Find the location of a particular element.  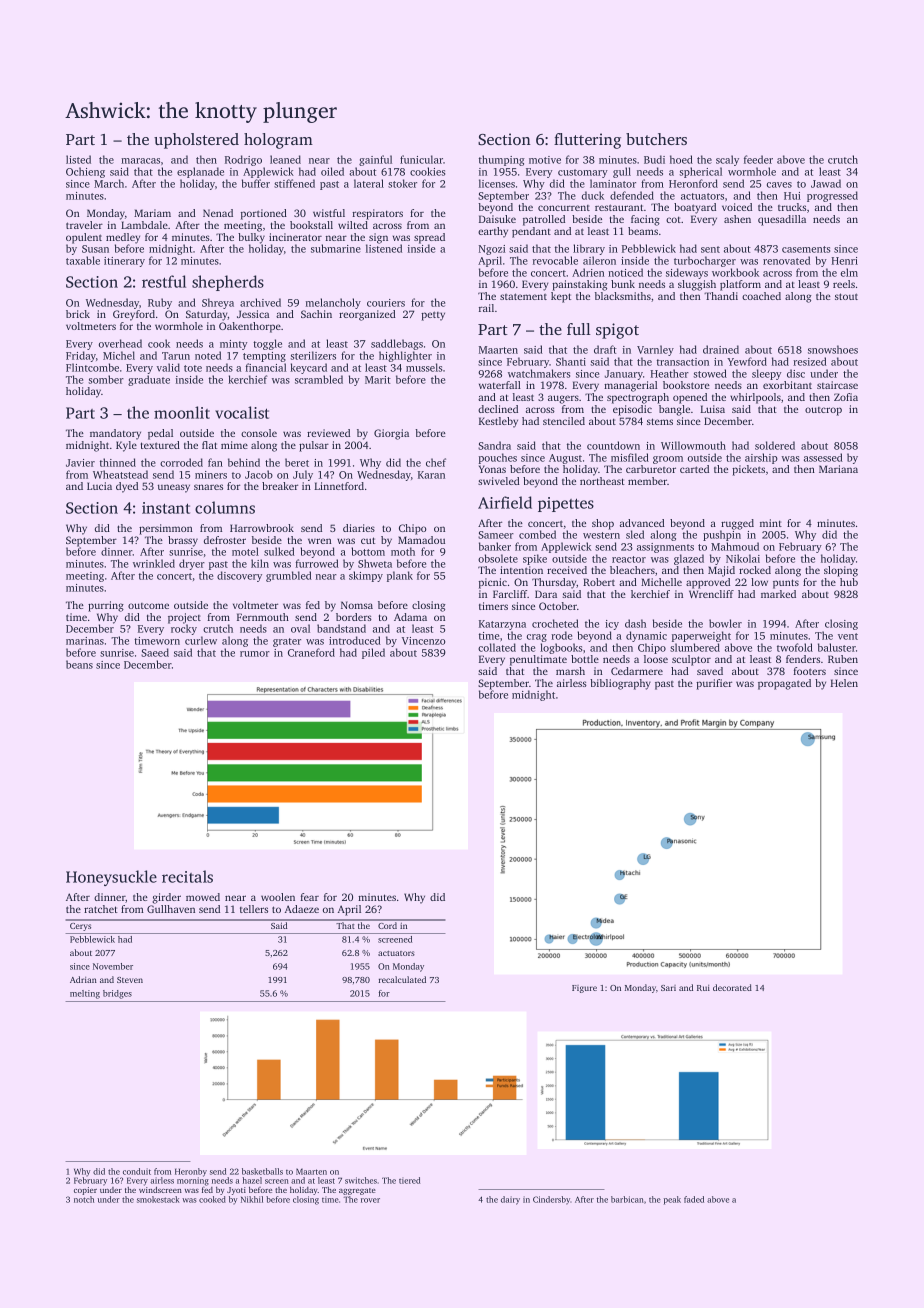

Mariana is located at coordinates (838, 469).
